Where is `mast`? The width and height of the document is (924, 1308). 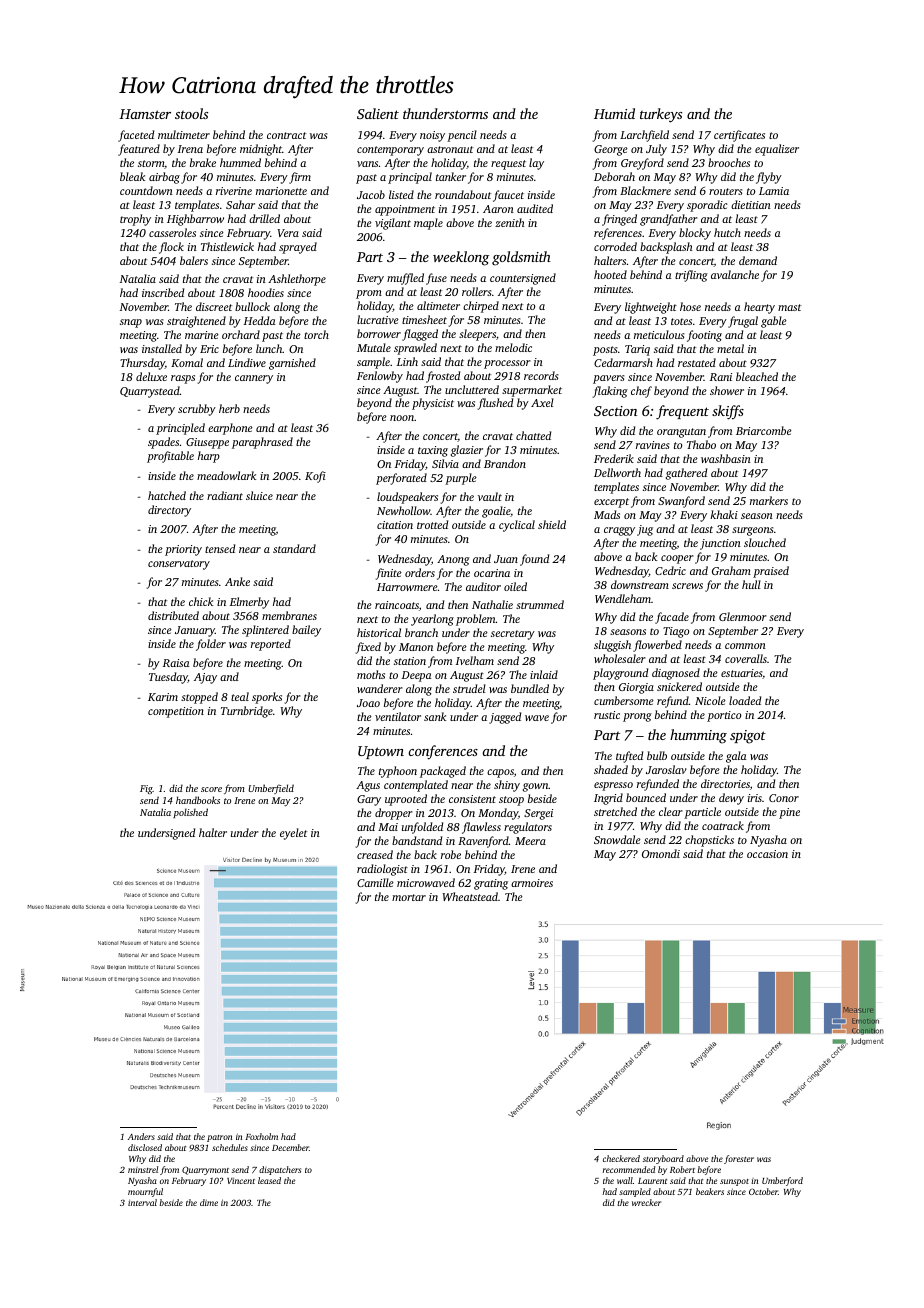 mast is located at coordinates (789, 307).
